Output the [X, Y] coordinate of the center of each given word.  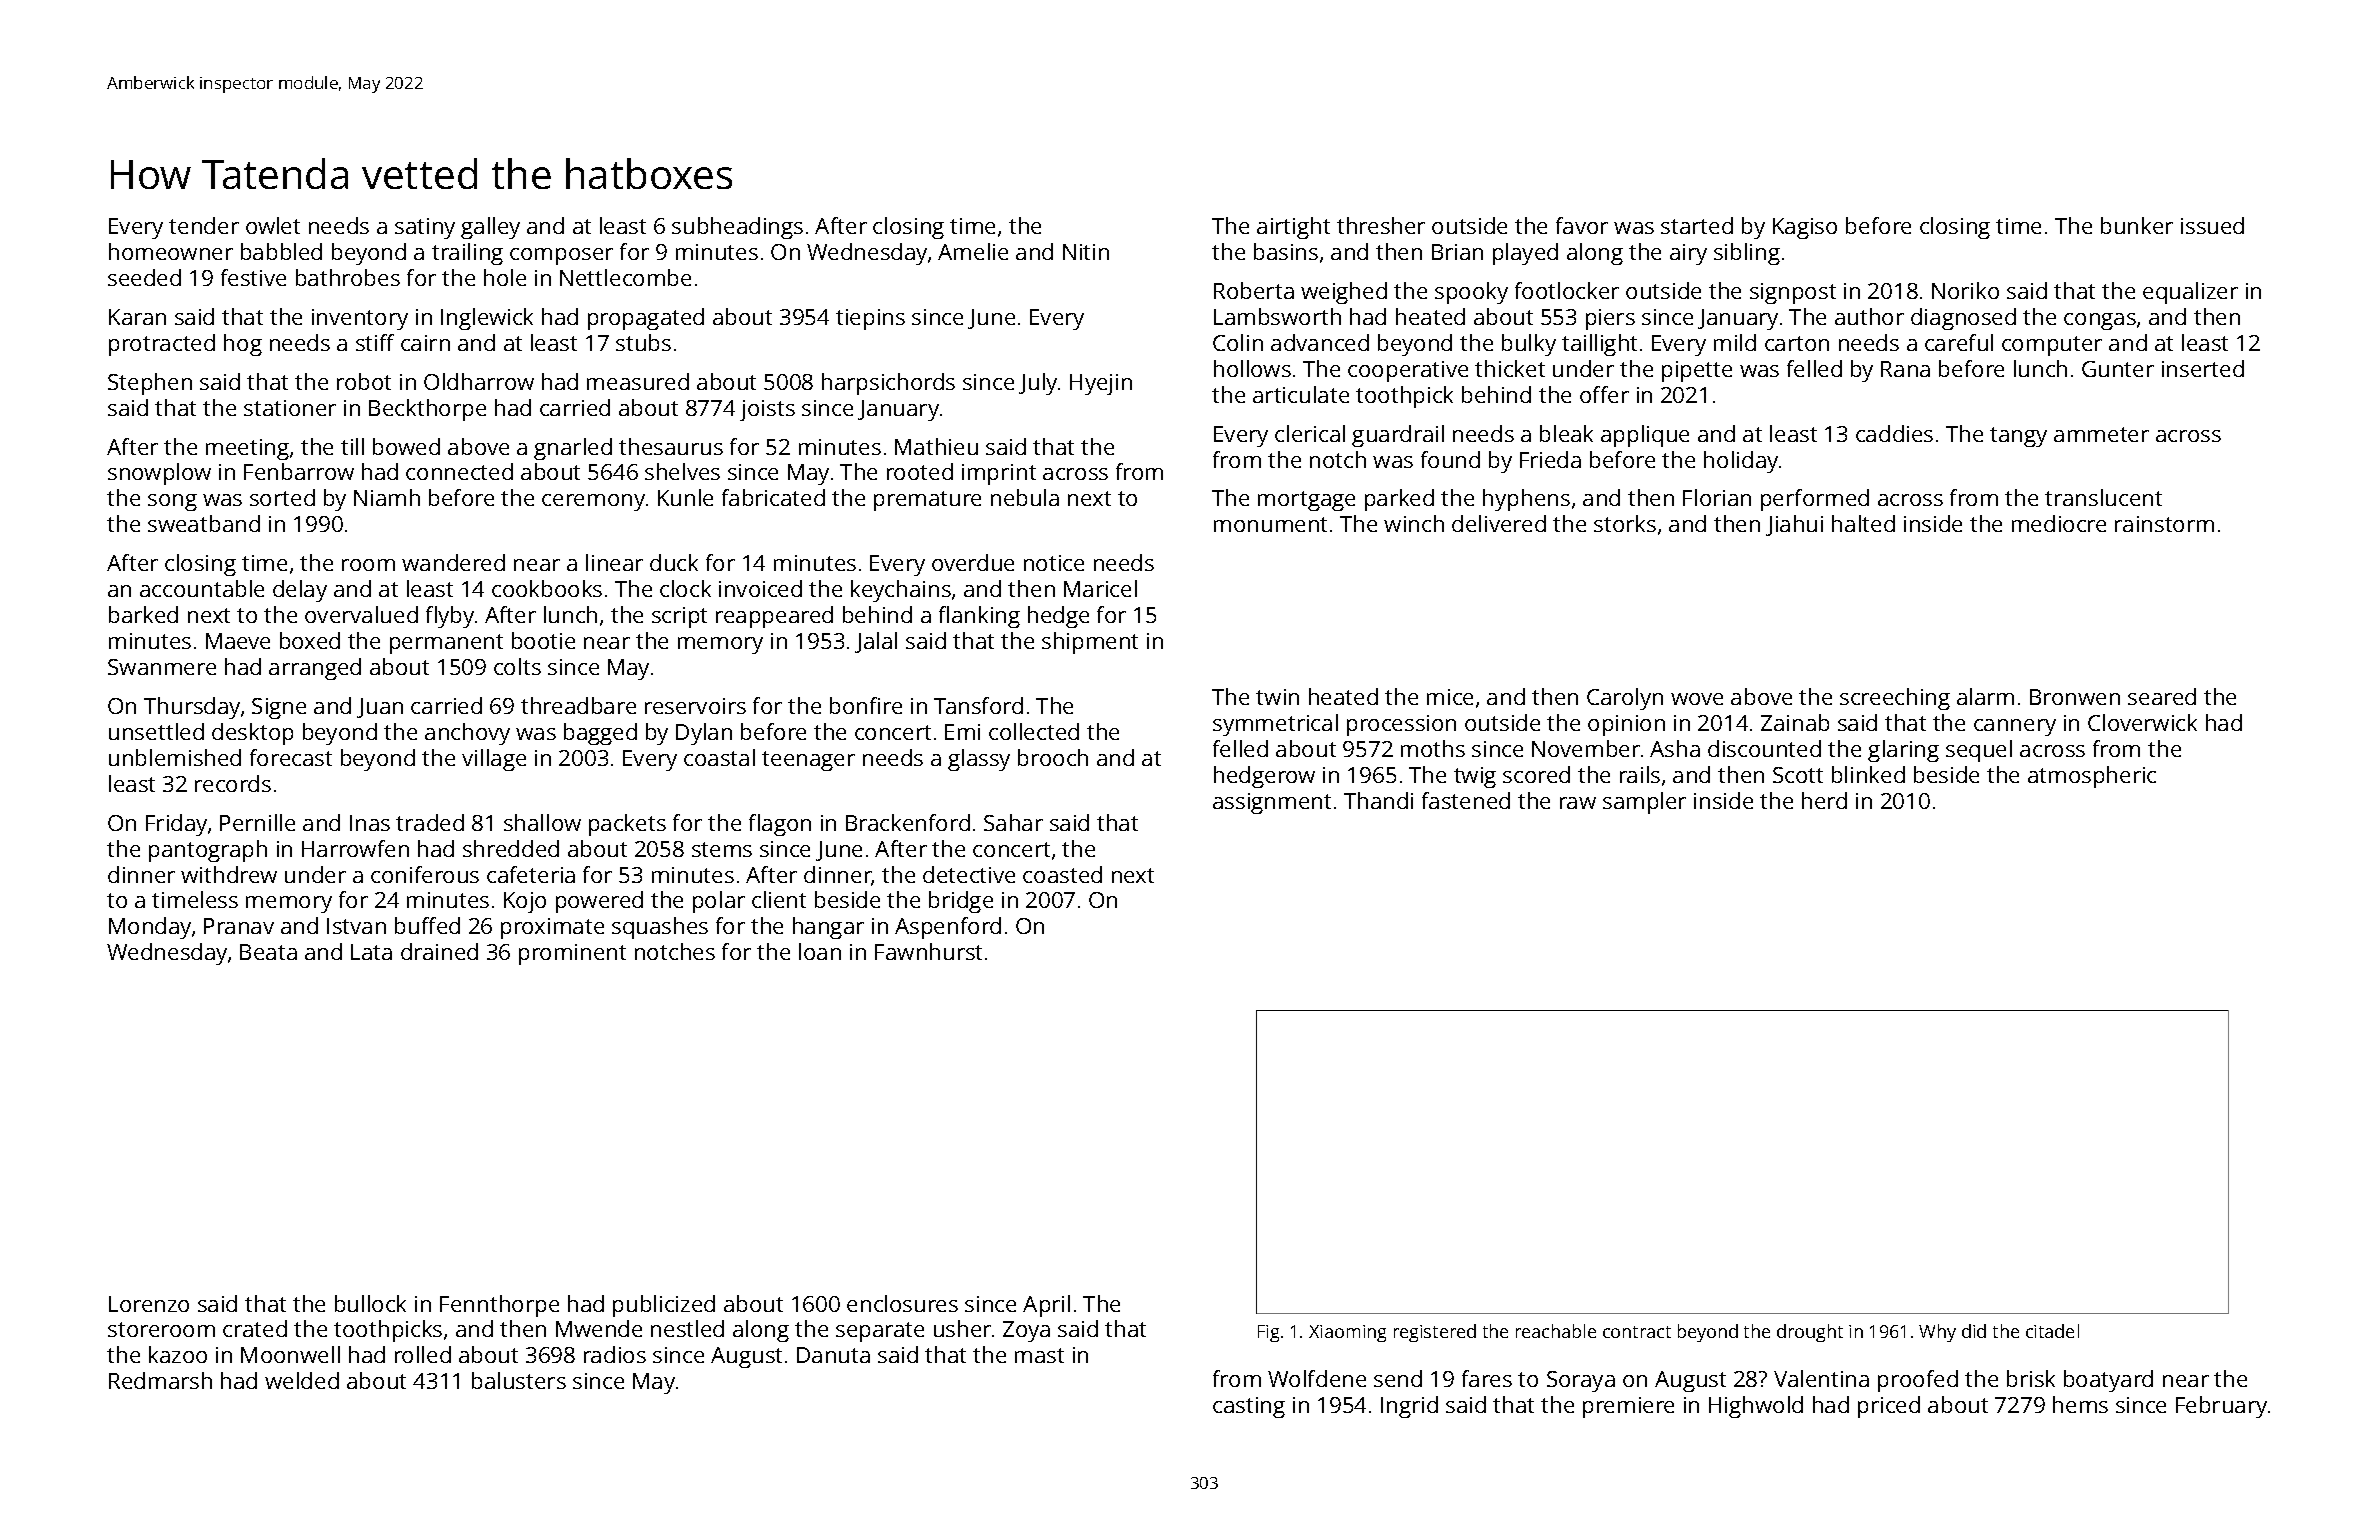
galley [490, 228]
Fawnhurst [928, 951]
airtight [1293, 228]
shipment [1090, 643]
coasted [1062, 874]
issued [2212, 225]
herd [1824, 800]
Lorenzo [149, 1304]
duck [674, 562]
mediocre [2059, 523]
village [494, 760]
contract [1637, 1332]
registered [1435, 1333]
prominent [572, 954]
